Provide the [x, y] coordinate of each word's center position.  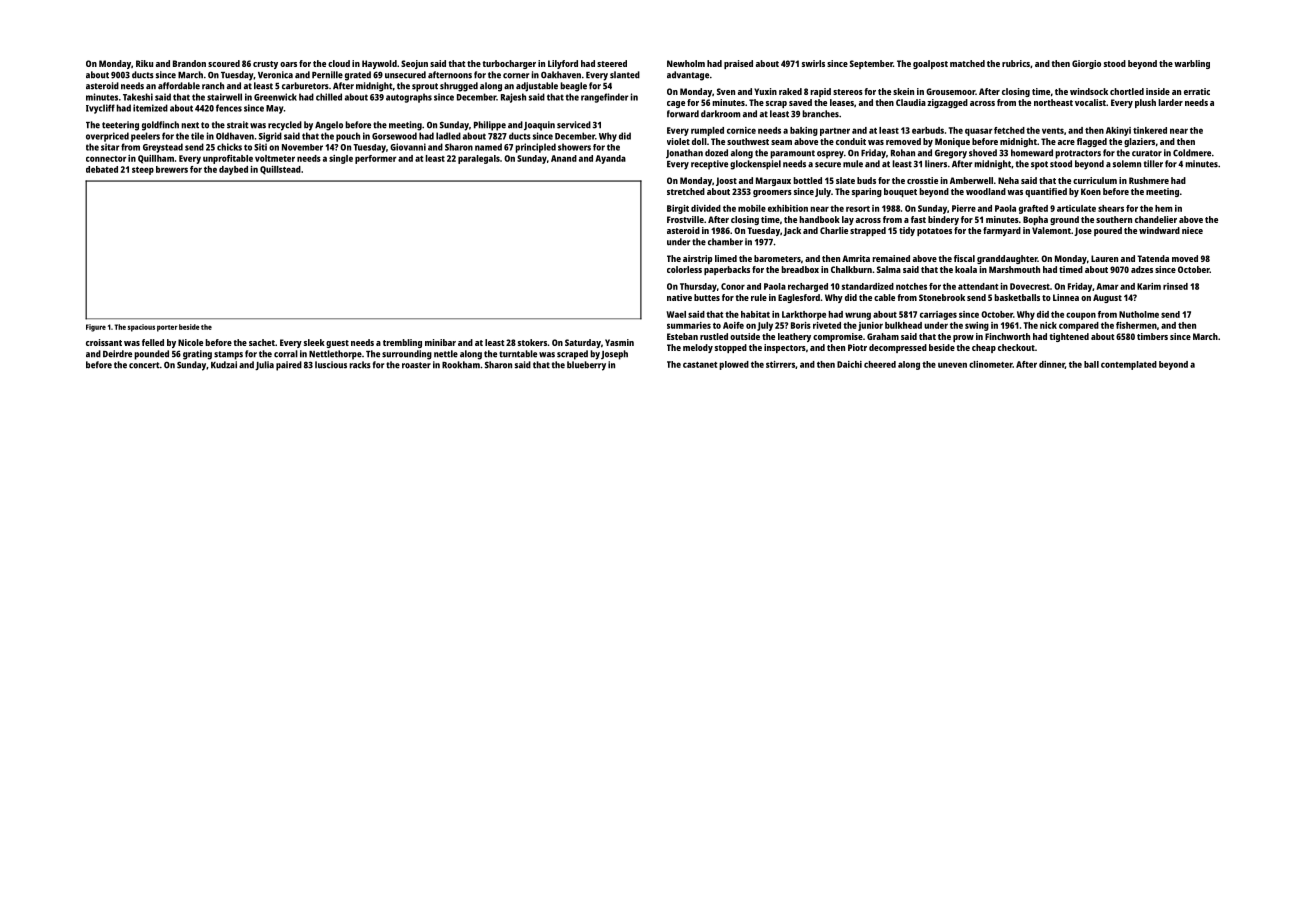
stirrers [780, 364]
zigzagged [947, 103]
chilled [329, 97]
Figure [96, 328]
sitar [110, 147]
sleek [314, 342]
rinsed [1175, 286]
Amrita [856, 258]
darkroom [720, 114]
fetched [1009, 130]
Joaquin [539, 126]
